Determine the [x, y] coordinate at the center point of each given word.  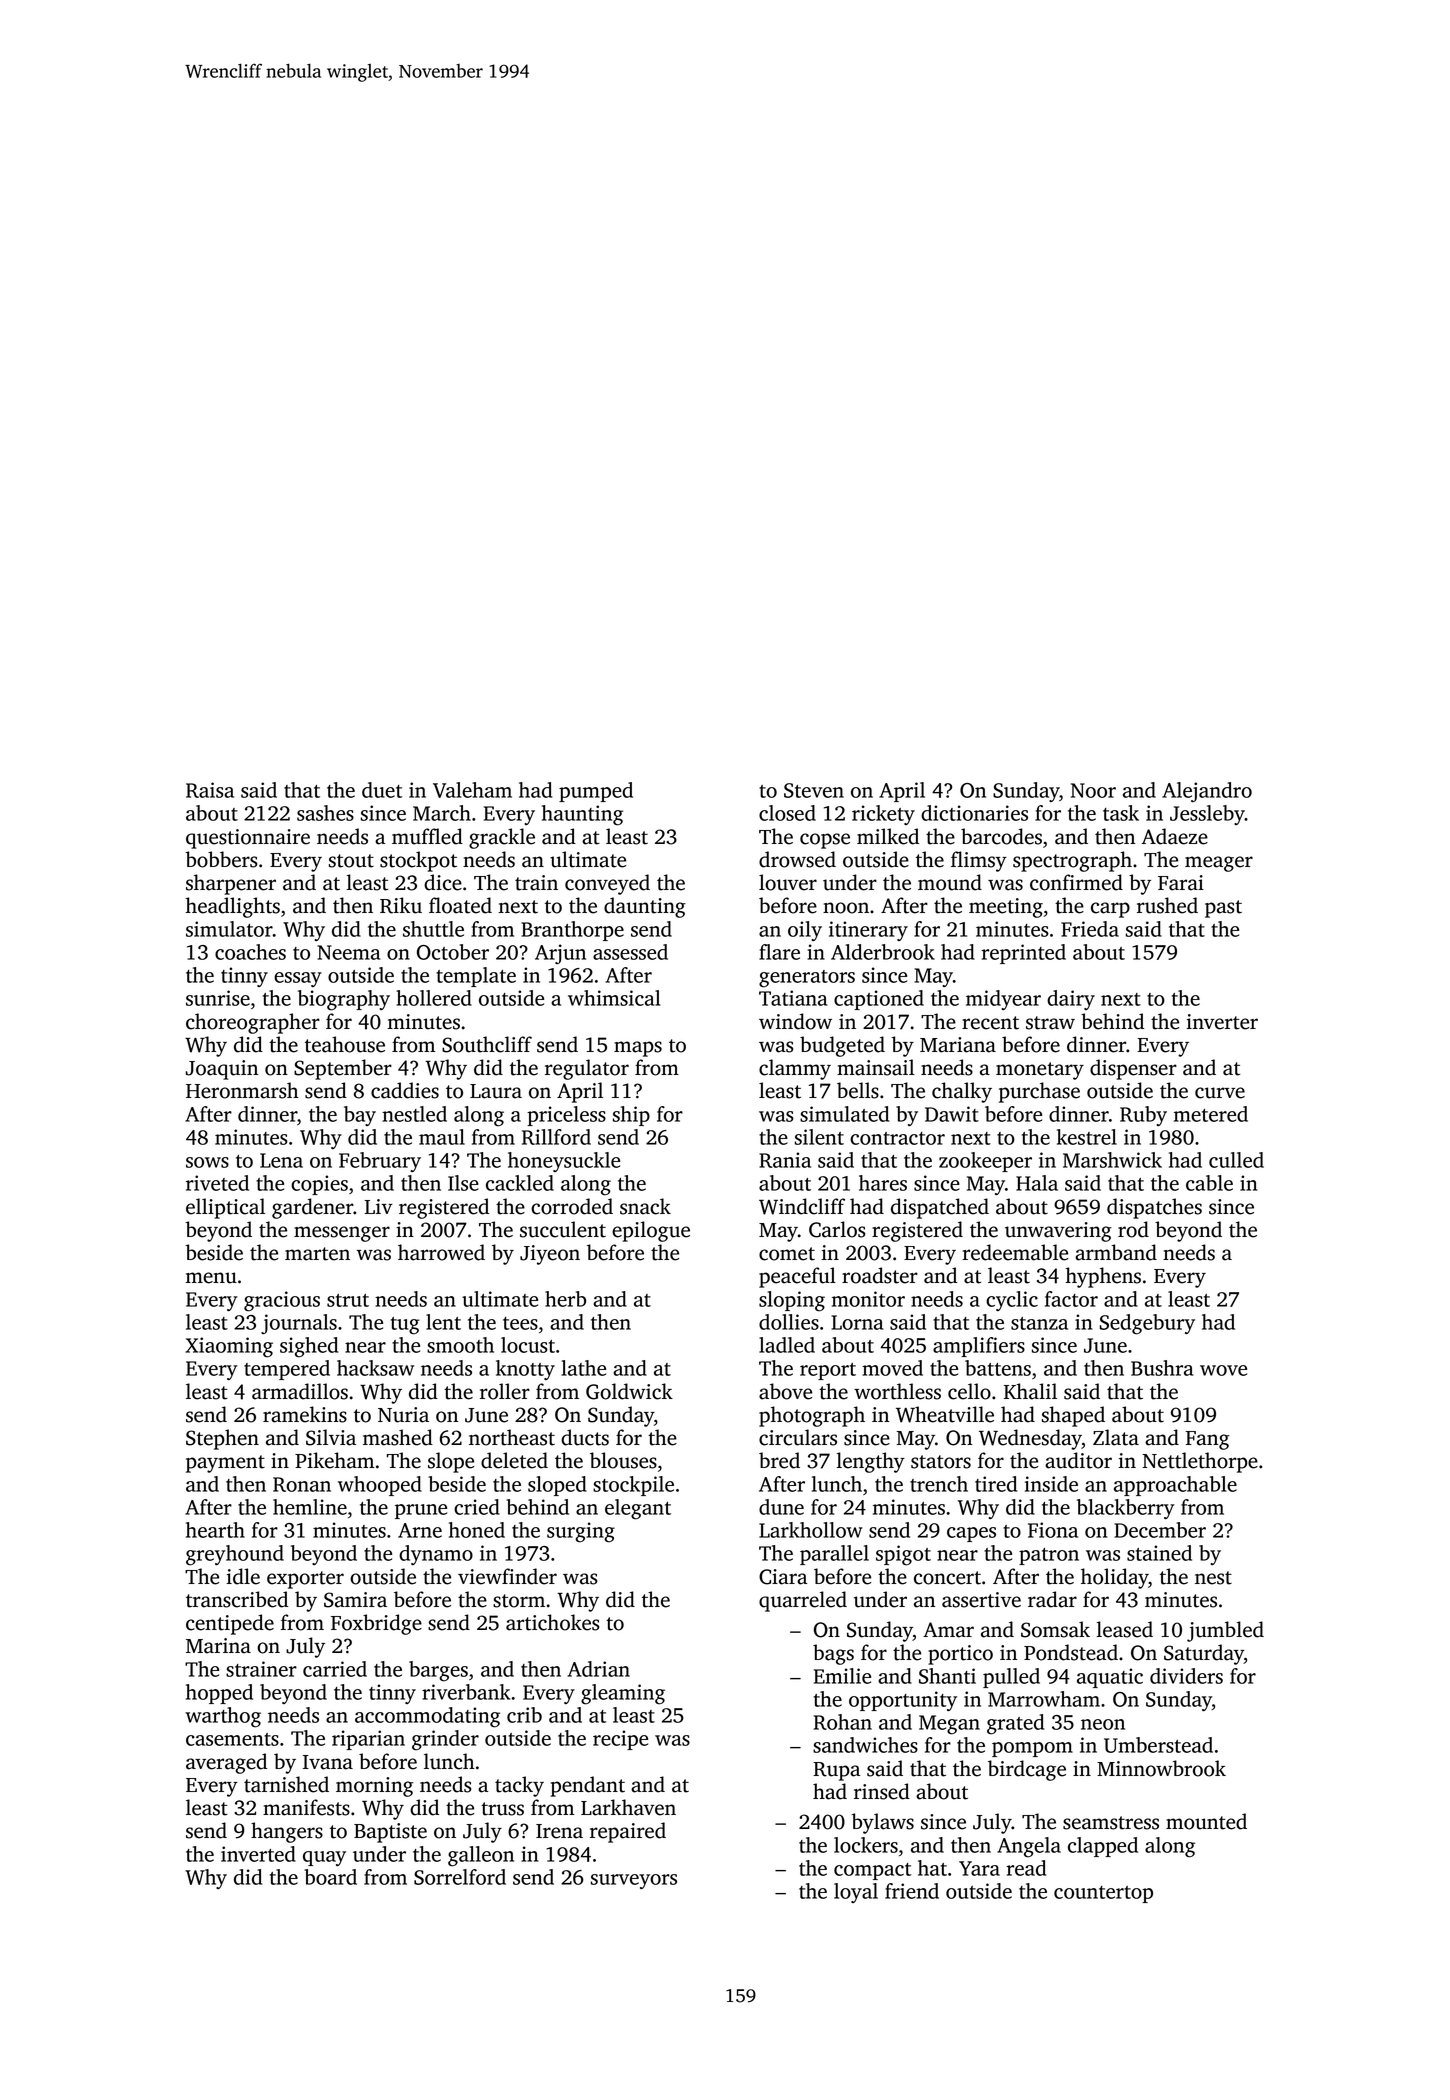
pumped [596, 792]
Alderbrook [883, 952]
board [330, 1877]
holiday [1114, 1578]
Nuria [403, 1415]
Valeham [472, 790]
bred [779, 1460]
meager [1219, 864]
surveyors [634, 1881]
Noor [1093, 790]
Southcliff [487, 1044]
